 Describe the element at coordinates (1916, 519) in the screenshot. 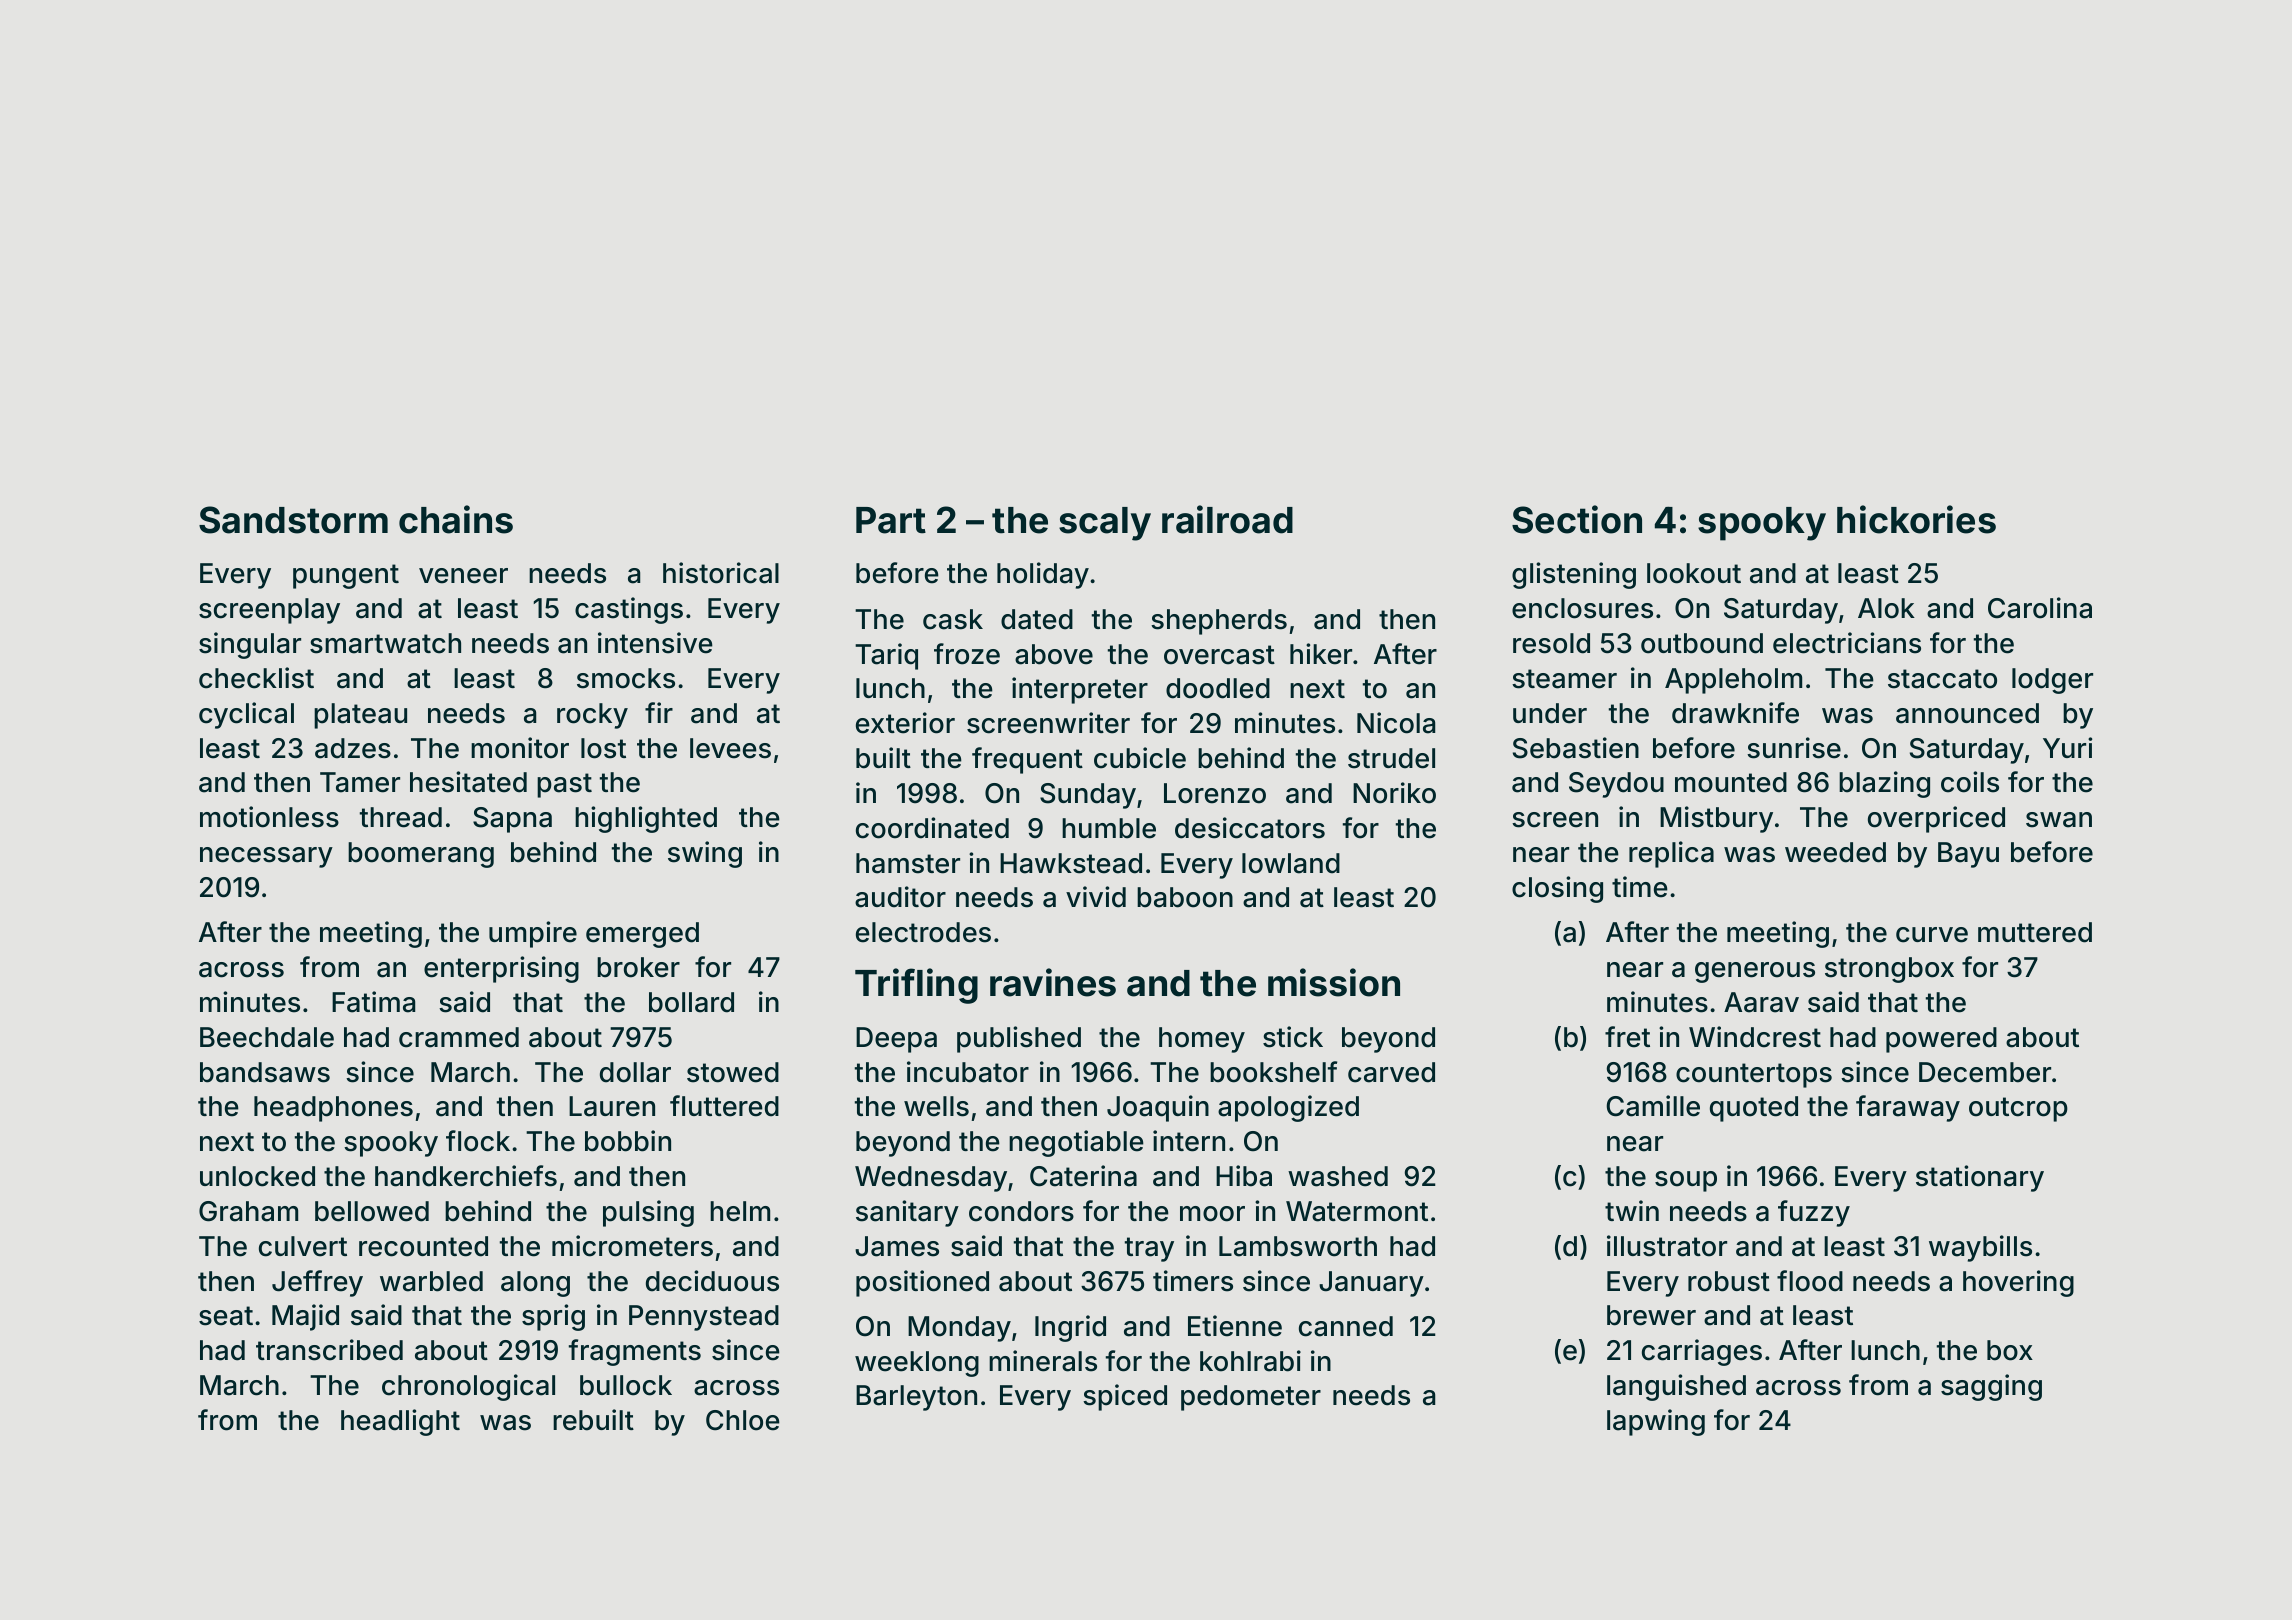

I see `hickories` at that location.
